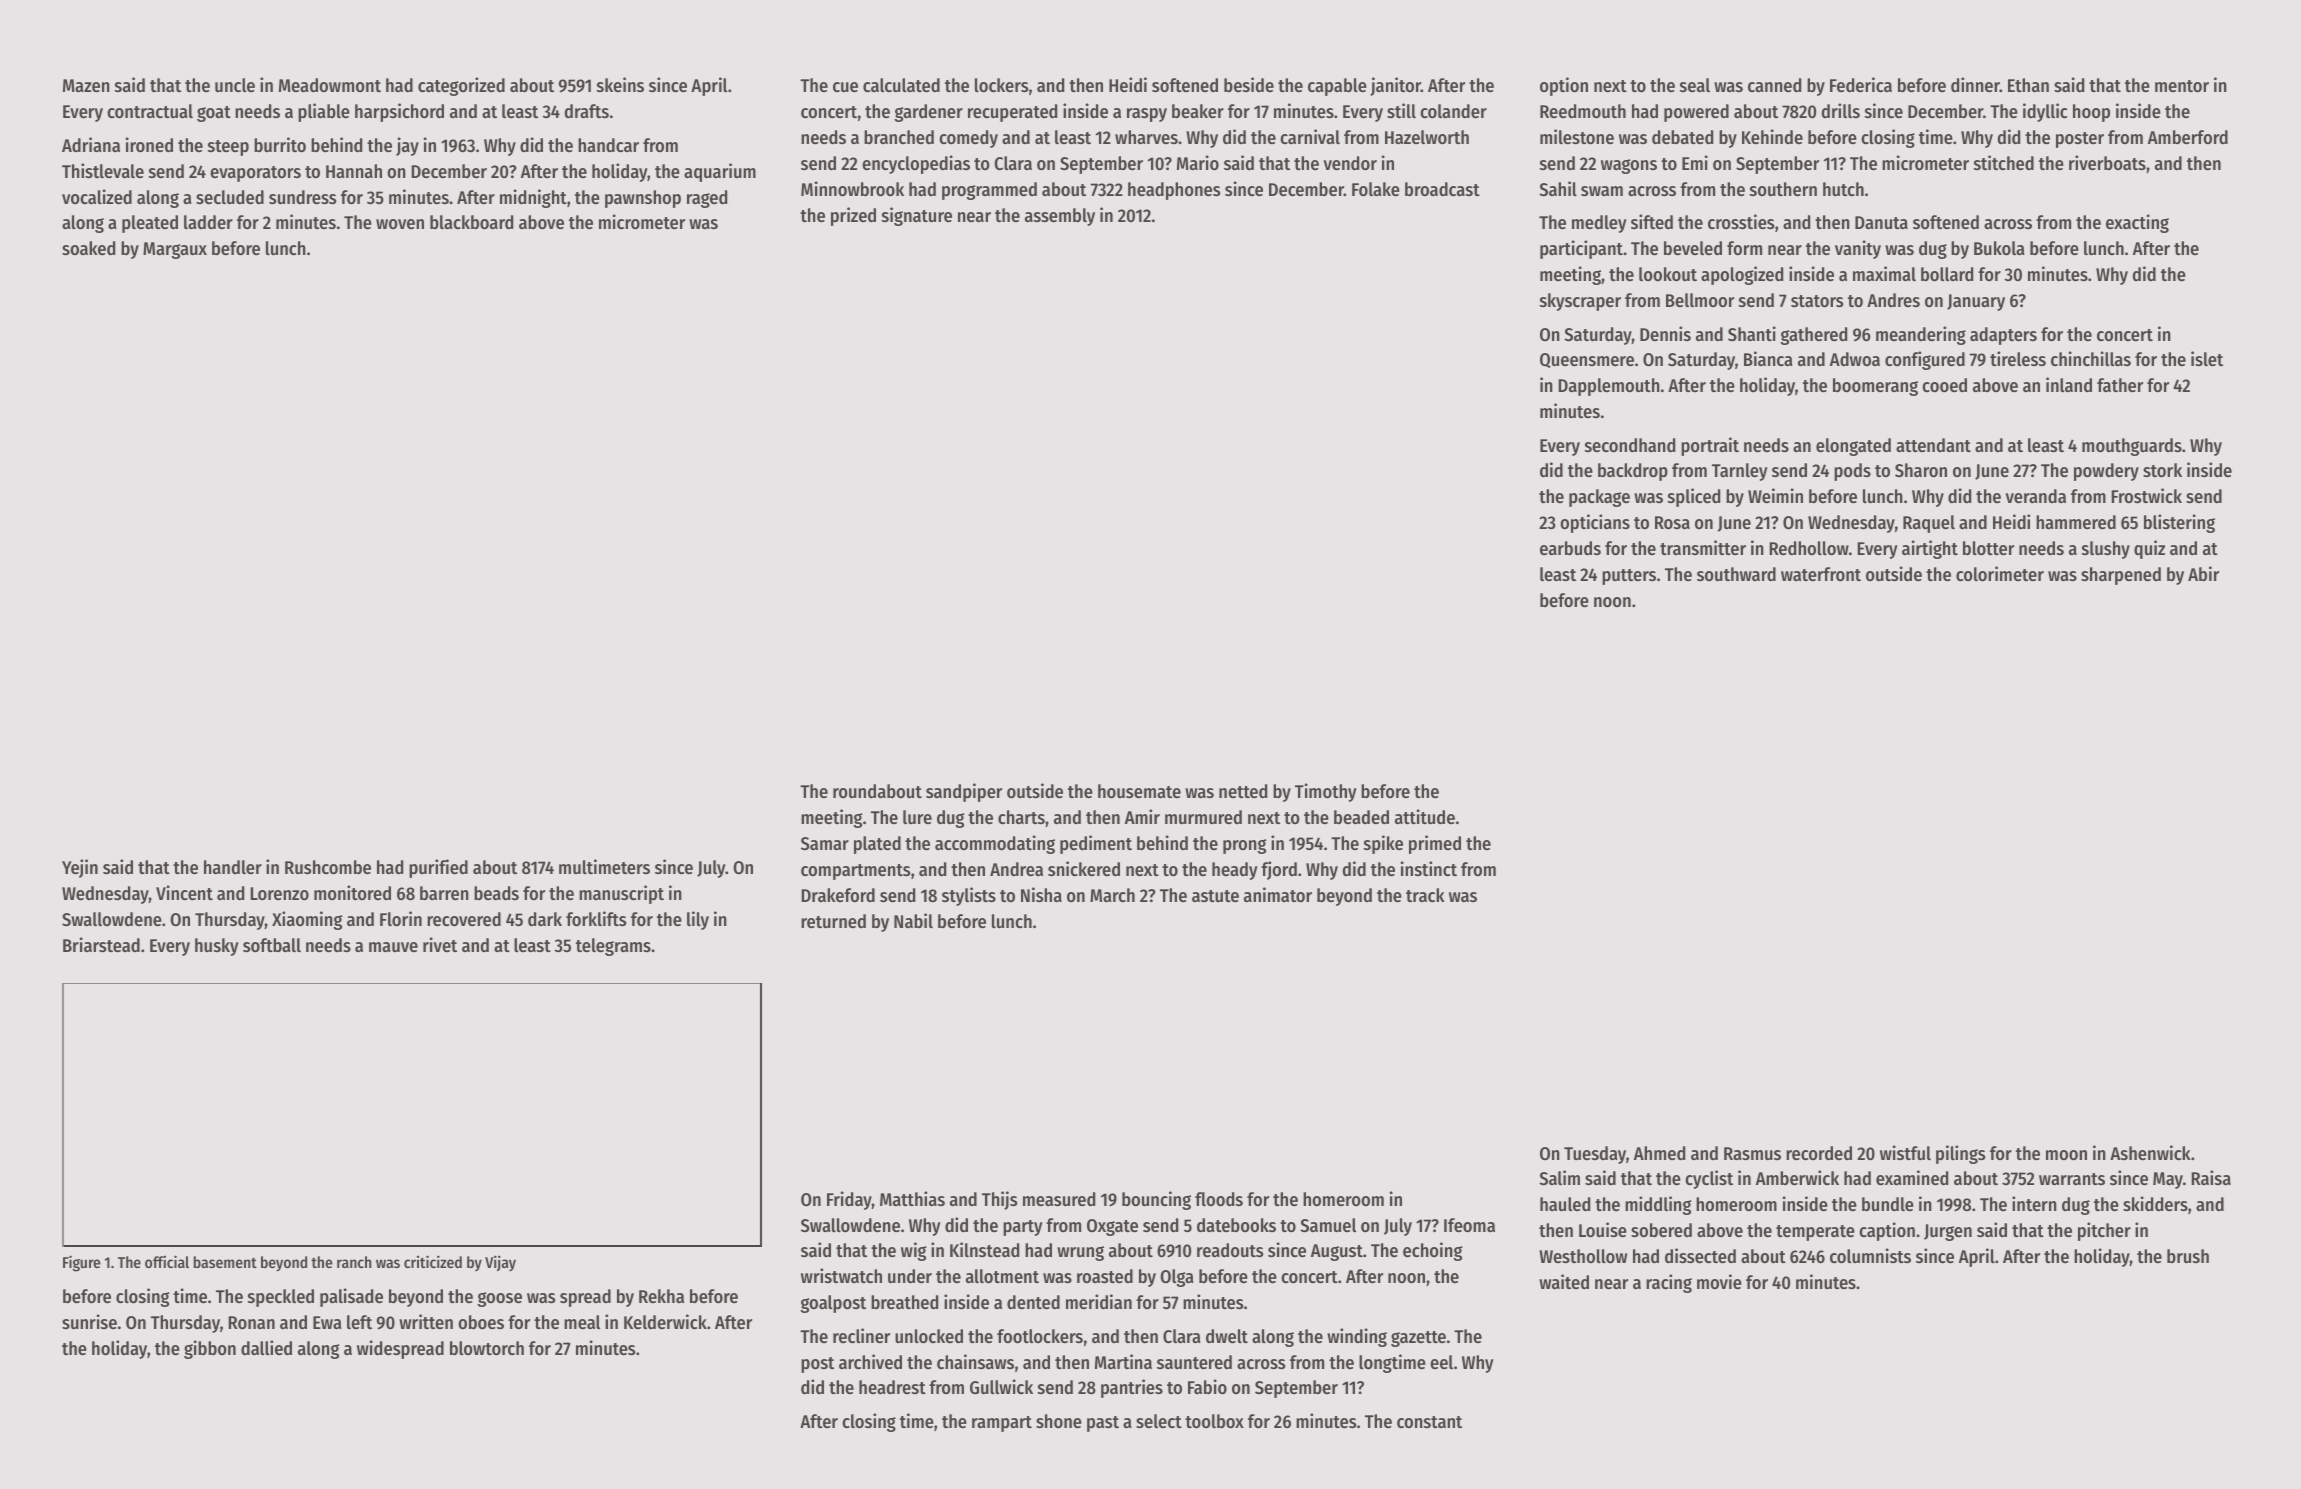 The image size is (2301, 1489). What do you see at coordinates (88, 248) in the page?
I see `soaked` at bounding box center [88, 248].
